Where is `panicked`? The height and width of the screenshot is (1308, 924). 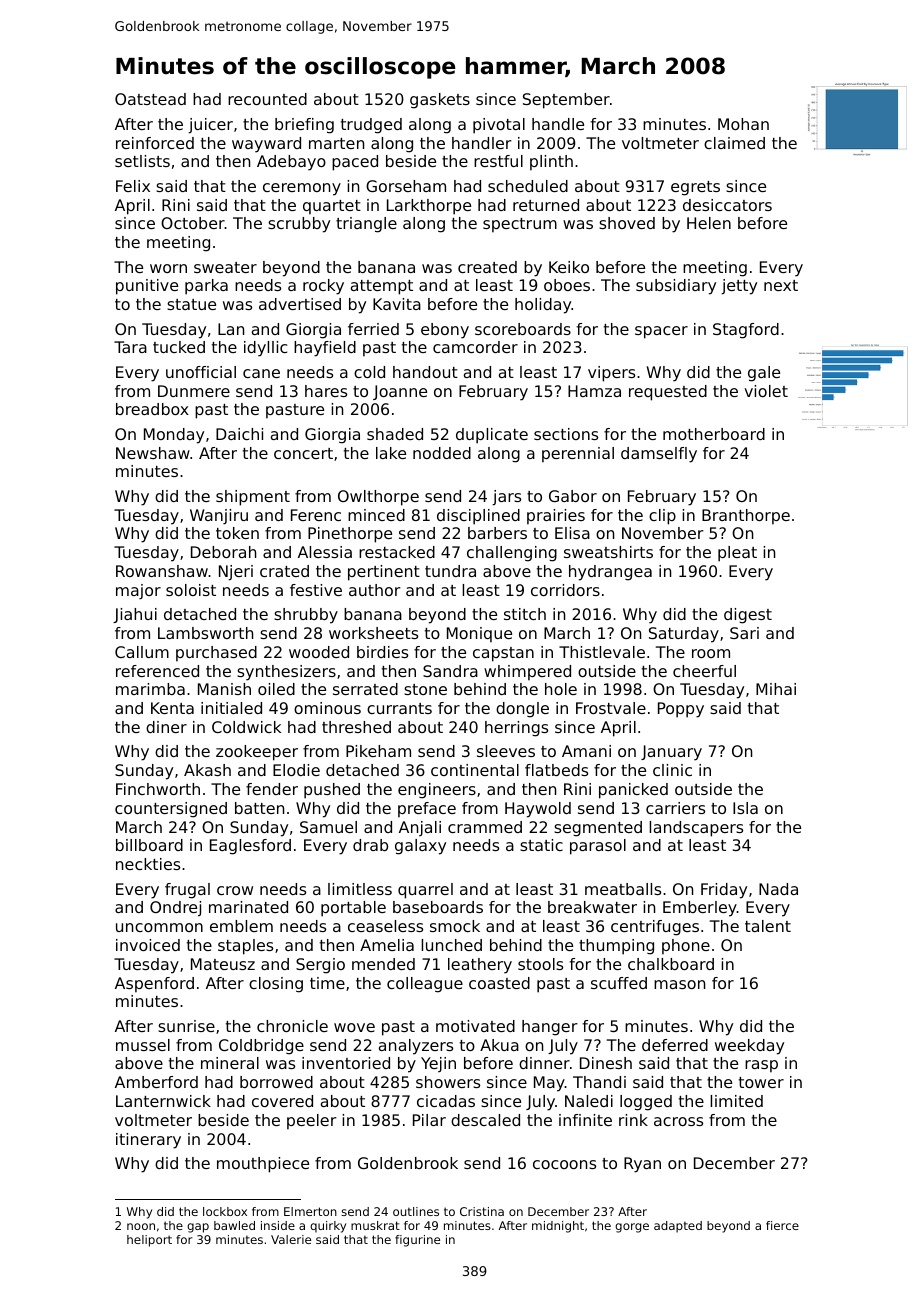
panicked is located at coordinates (633, 791).
